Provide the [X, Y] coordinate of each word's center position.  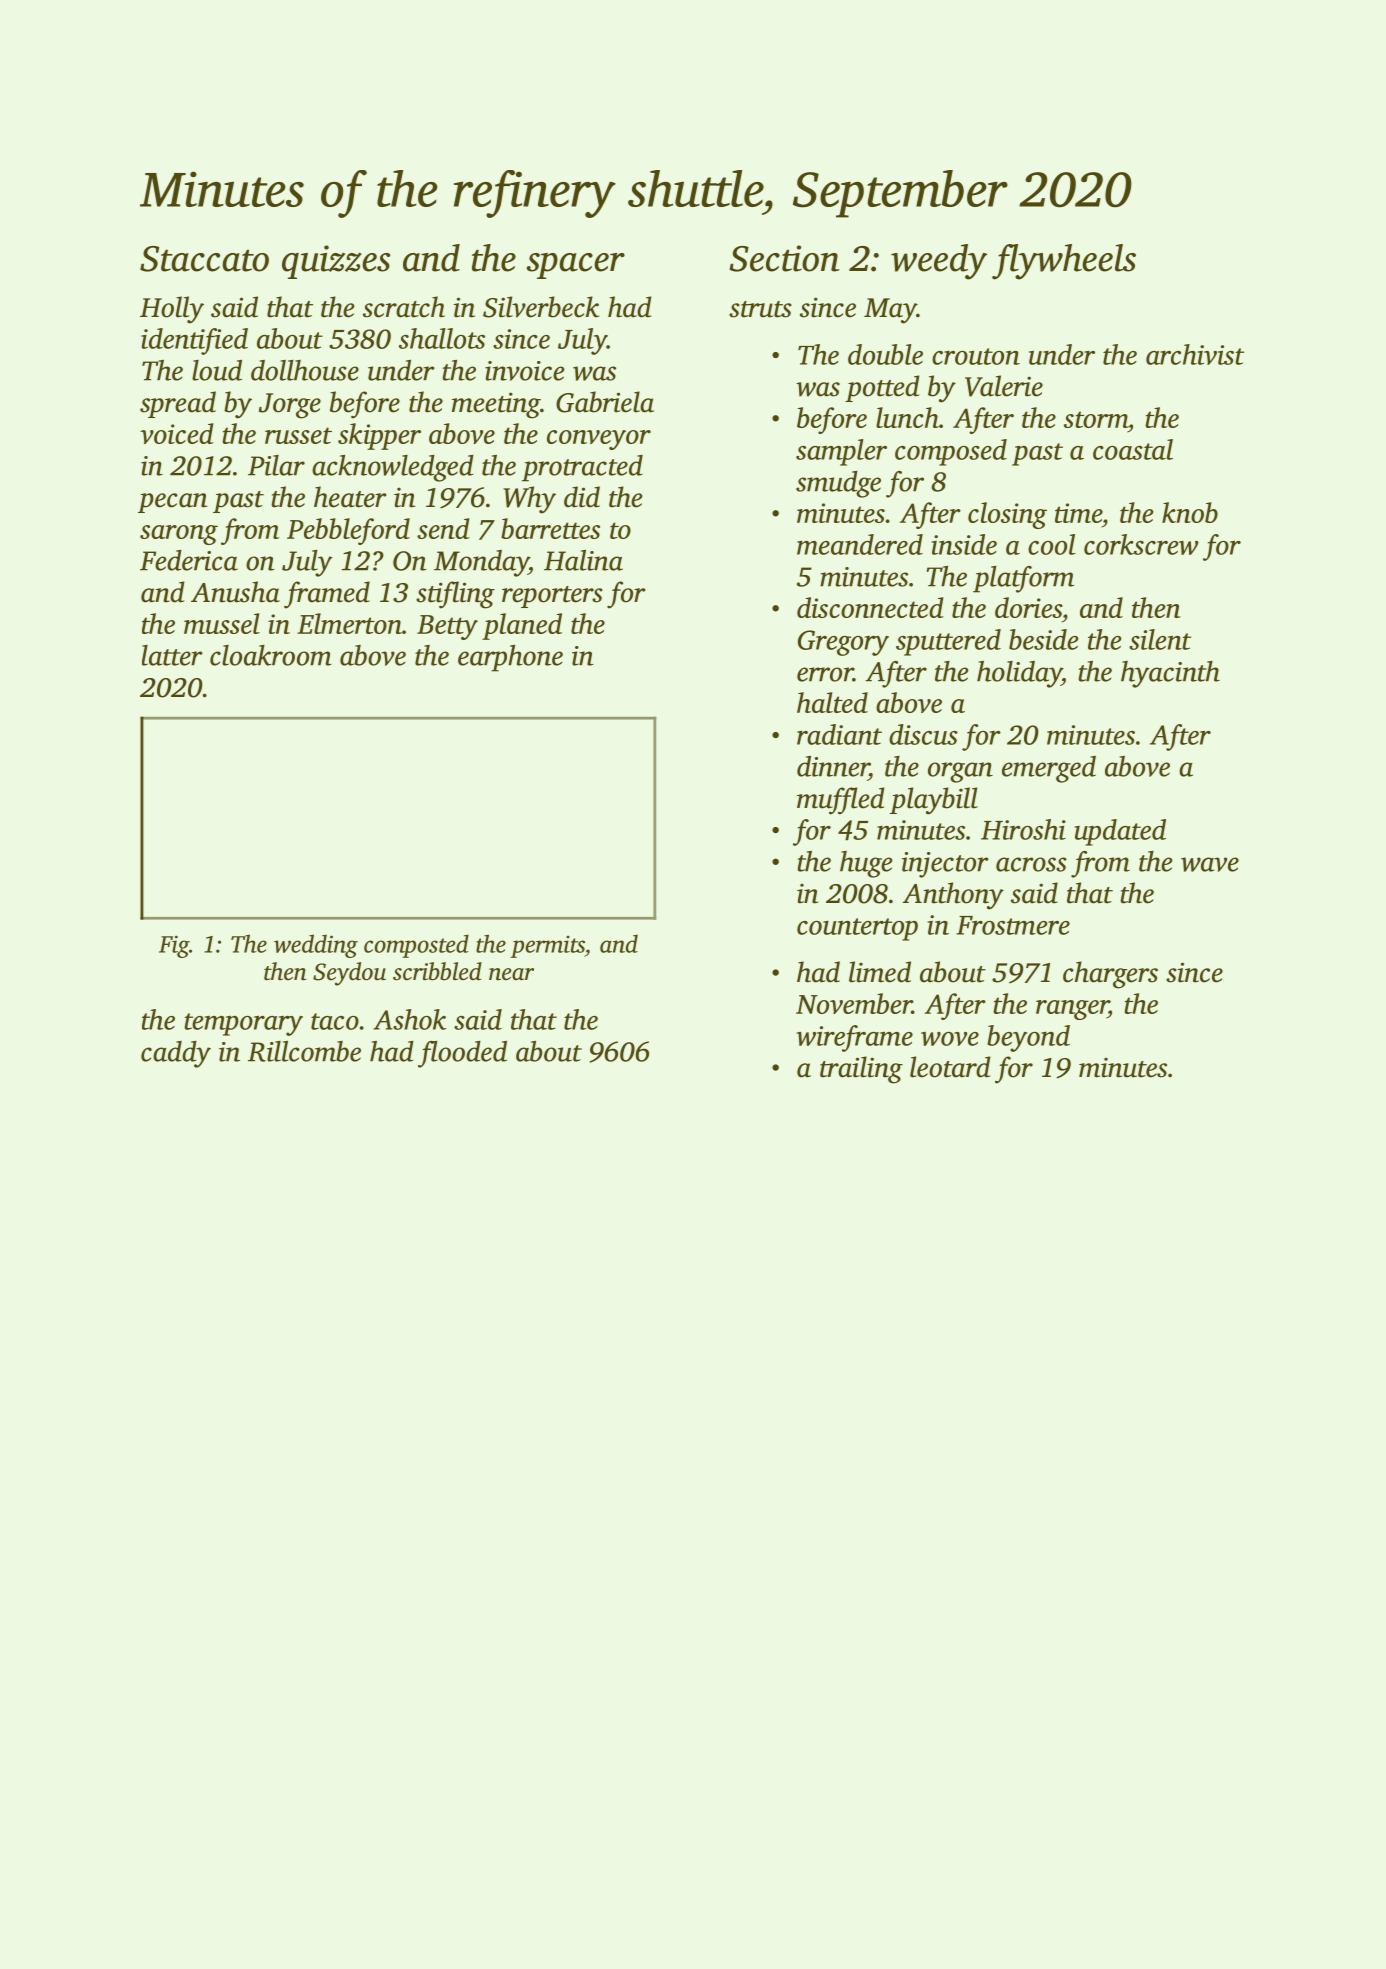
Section [784, 258]
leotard [950, 1067]
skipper [379, 436]
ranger [1072, 1010]
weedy [939, 262]
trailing [861, 1070]
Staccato [204, 259]
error [825, 674]
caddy [176, 1054]
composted [416, 946]
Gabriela [605, 402]
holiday [1019, 674]
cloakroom [271, 655]
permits [547, 947]
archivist [1195, 354]
